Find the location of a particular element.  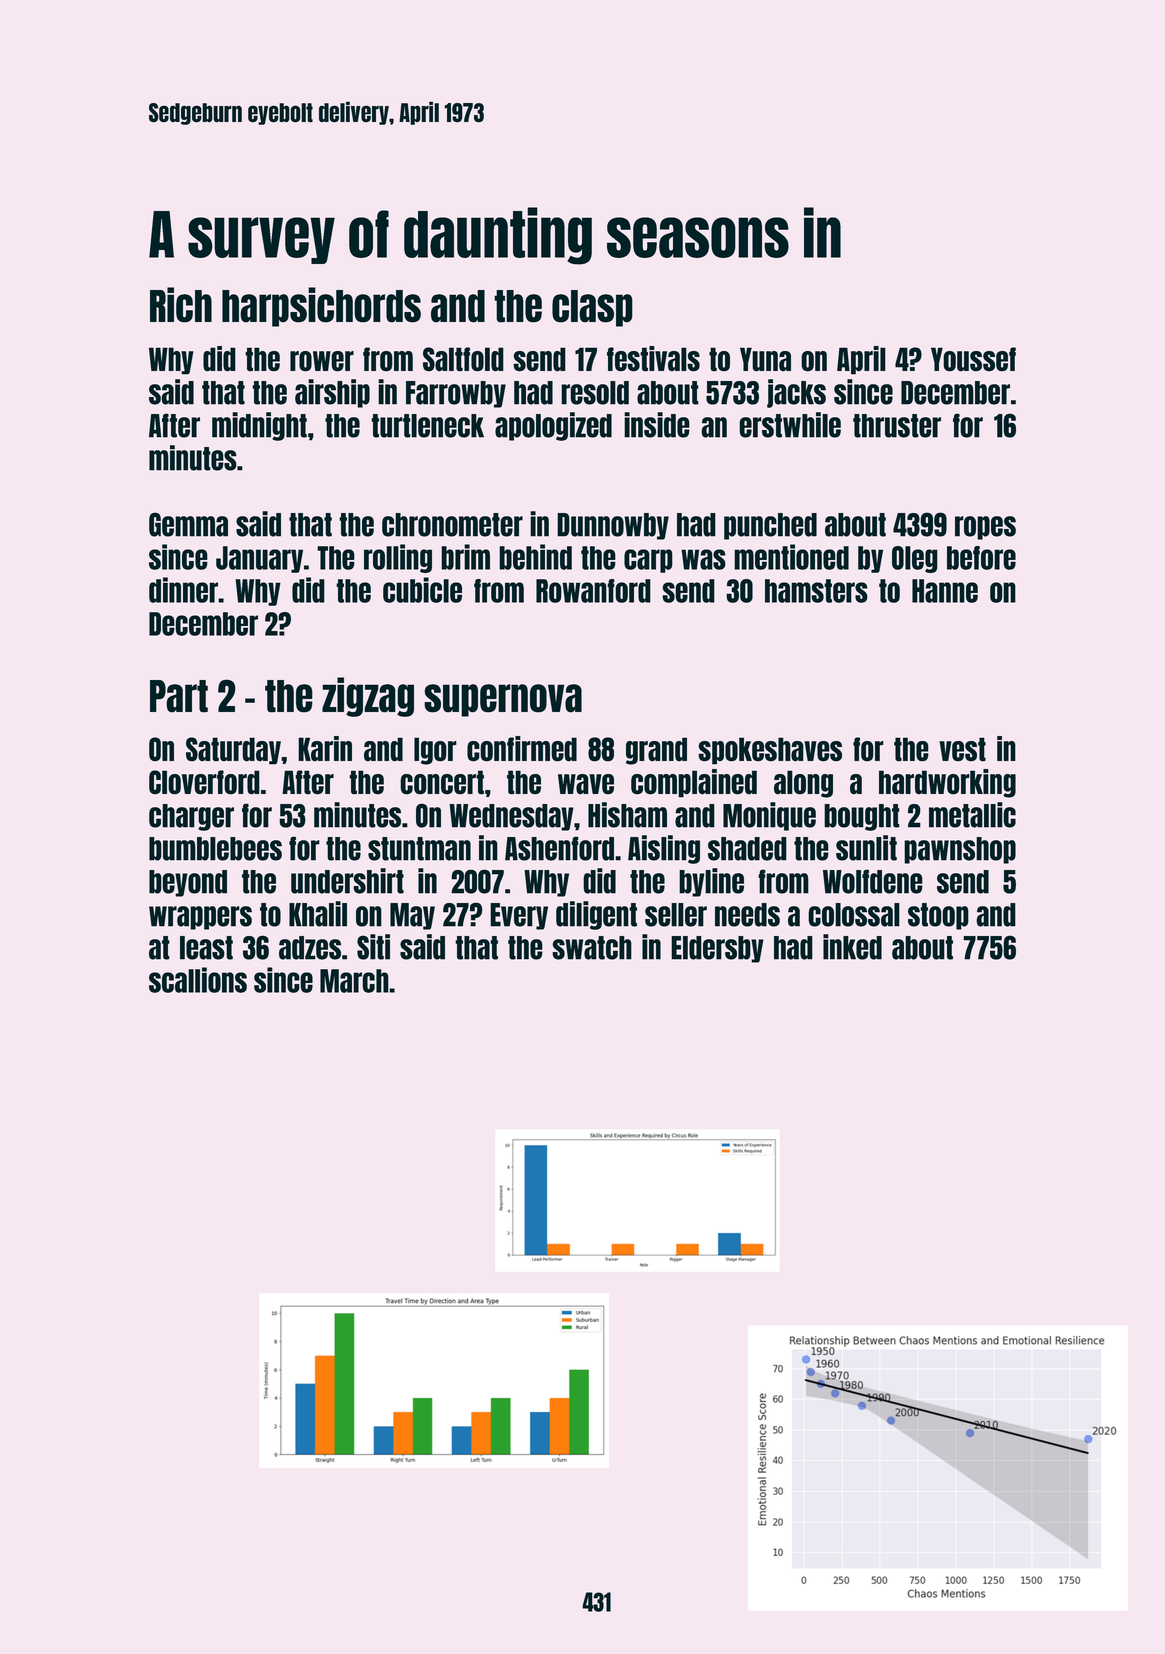

Ashenford is located at coordinates (559, 848).
